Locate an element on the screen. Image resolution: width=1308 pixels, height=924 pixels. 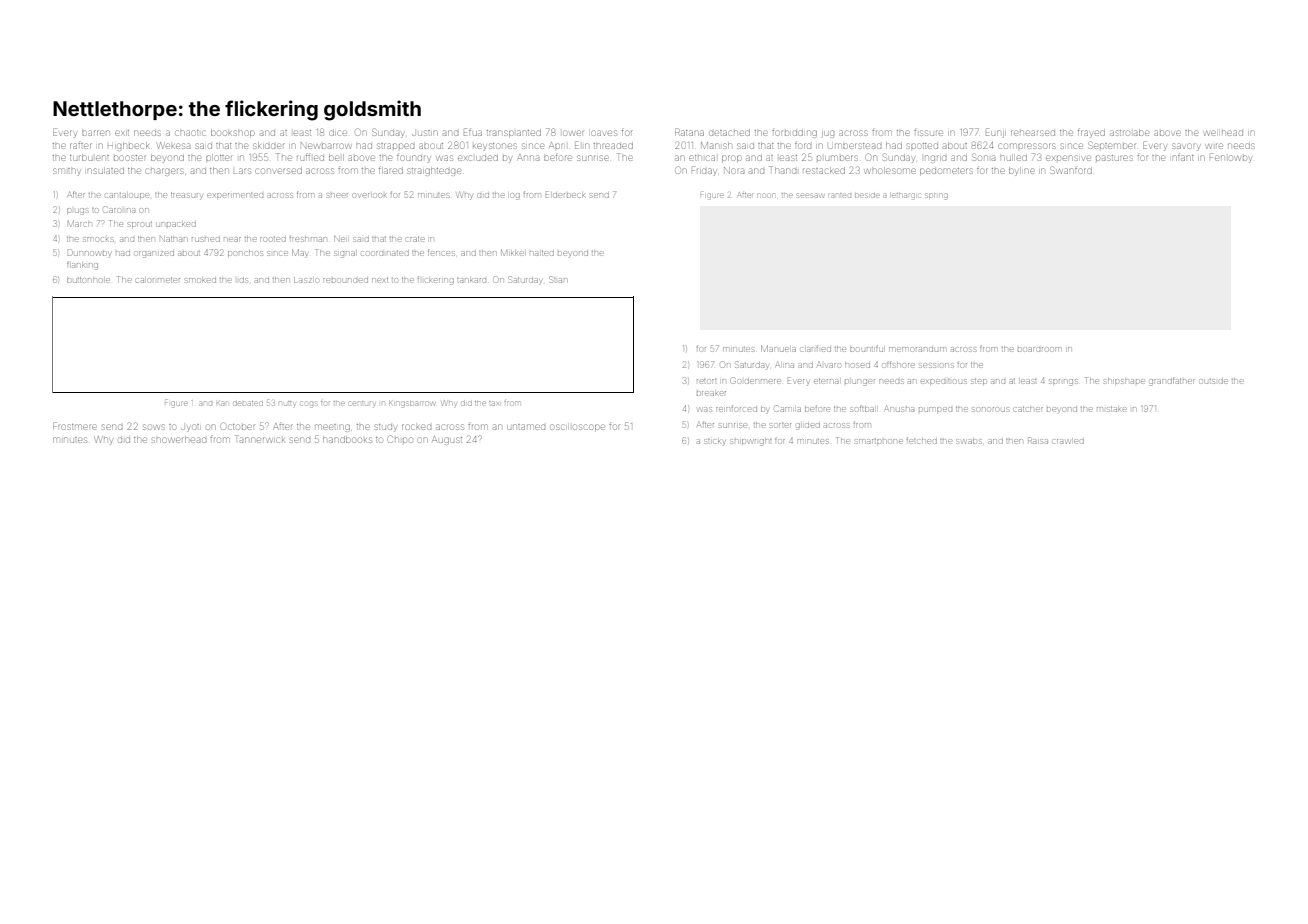
restacked is located at coordinates (824, 171).
